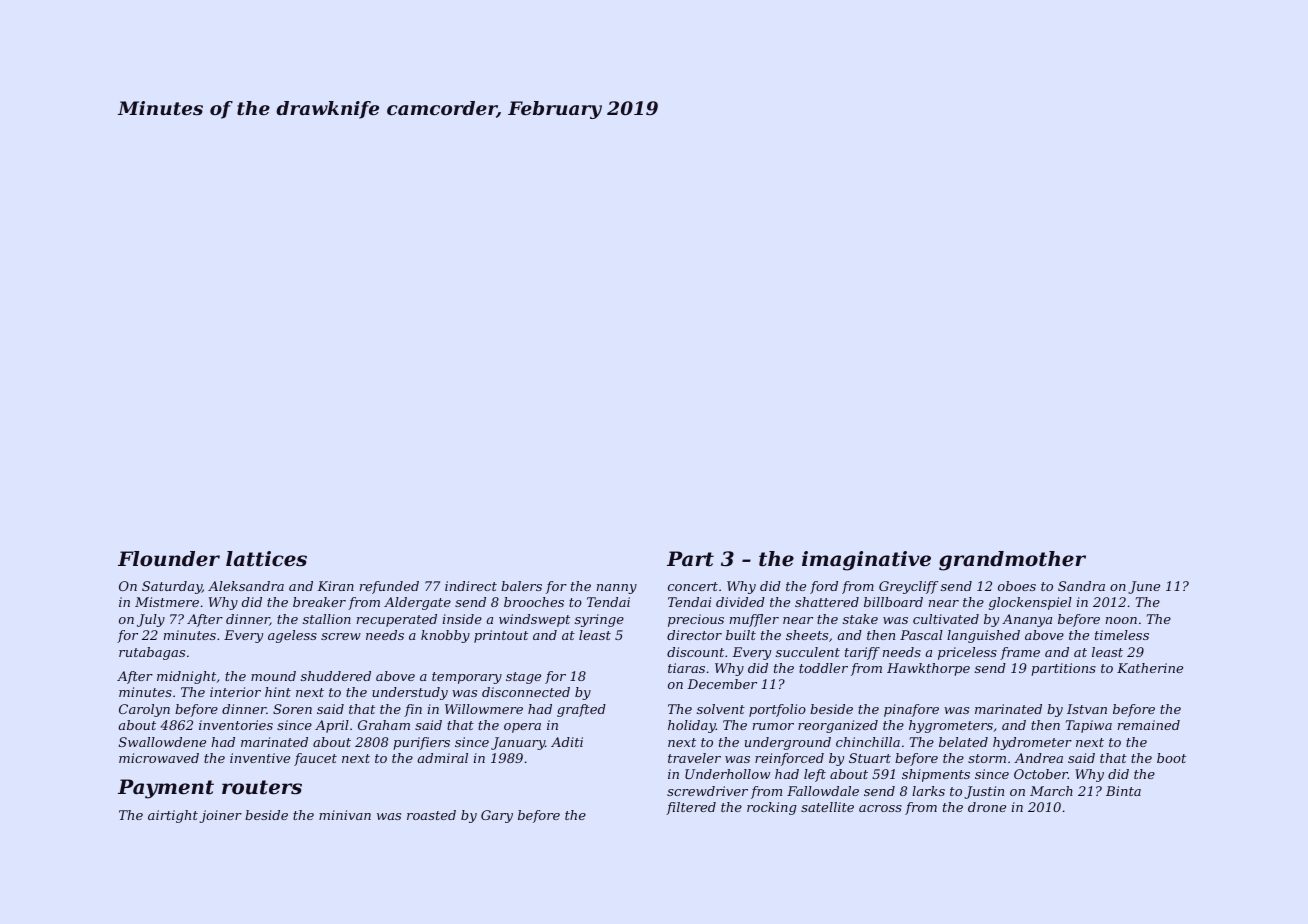 The width and height of the image is (1308, 924). What do you see at coordinates (694, 635) in the image?
I see `director` at bounding box center [694, 635].
